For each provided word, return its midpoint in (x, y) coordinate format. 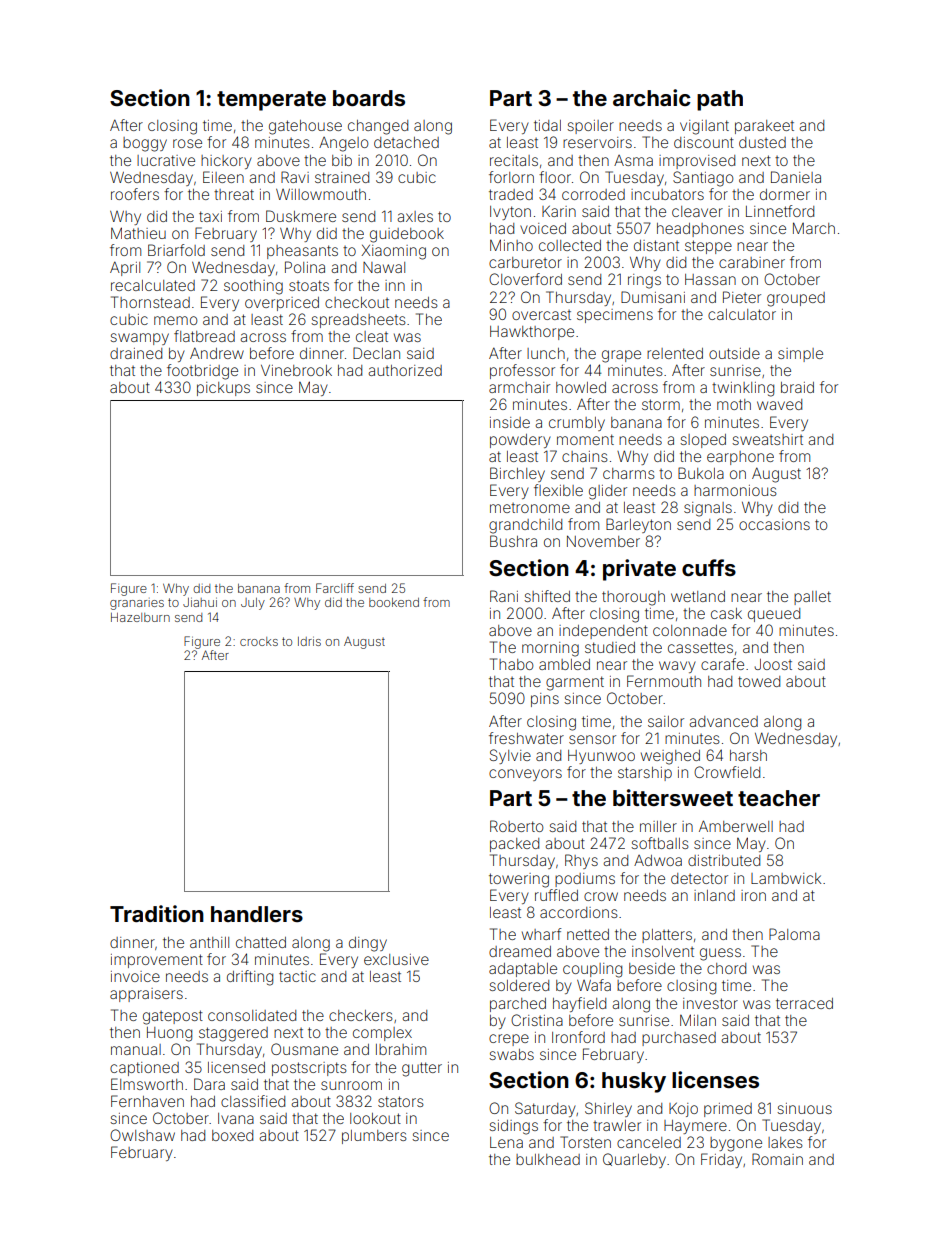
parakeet (764, 127)
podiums (585, 880)
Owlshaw (142, 1135)
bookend (394, 602)
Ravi (295, 177)
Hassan (710, 279)
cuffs (709, 567)
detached (406, 142)
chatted (261, 942)
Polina (305, 267)
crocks (259, 641)
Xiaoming (393, 252)
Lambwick (786, 878)
